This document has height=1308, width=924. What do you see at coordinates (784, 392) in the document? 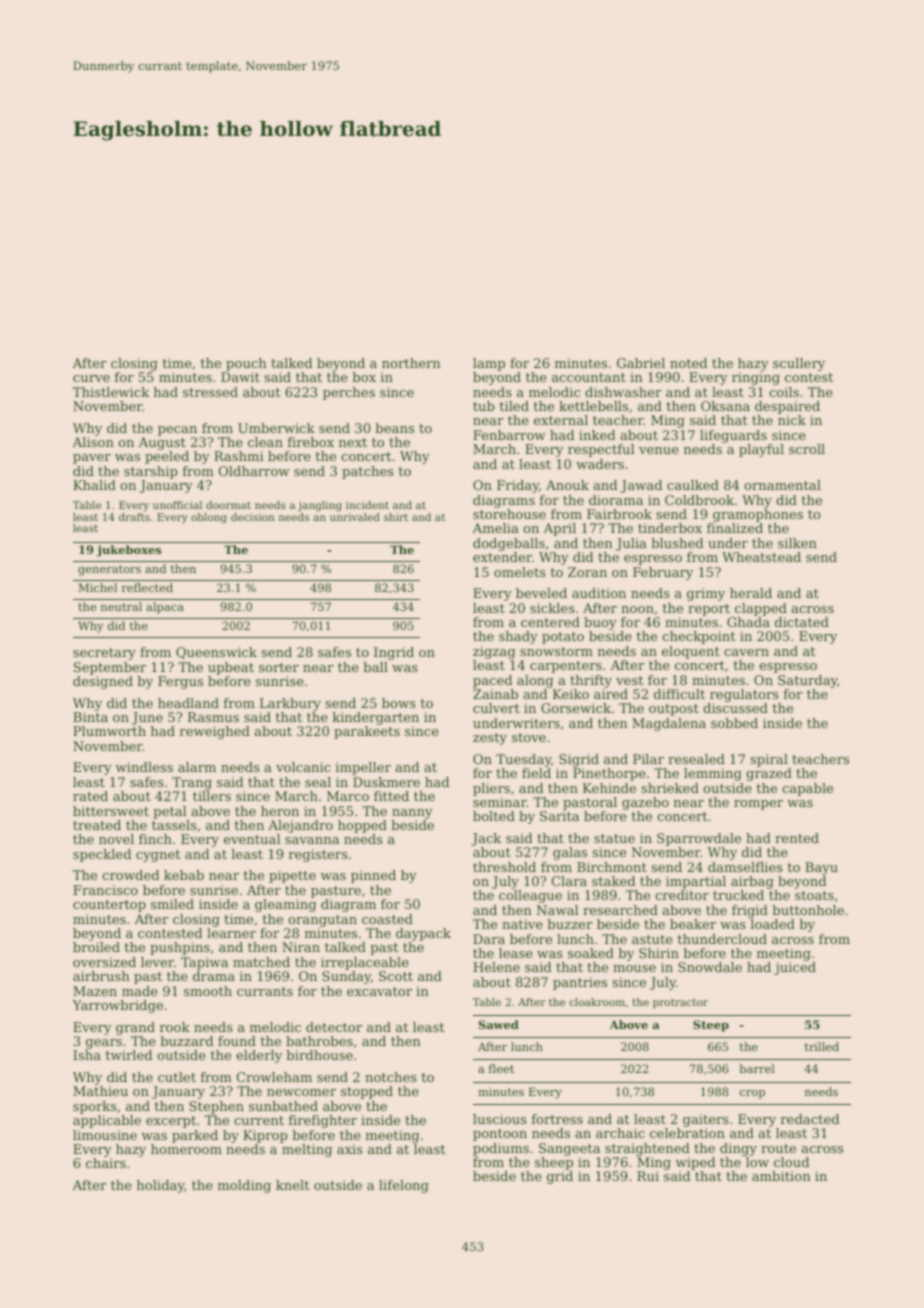
I see `coils` at bounding box center [784, 392].
